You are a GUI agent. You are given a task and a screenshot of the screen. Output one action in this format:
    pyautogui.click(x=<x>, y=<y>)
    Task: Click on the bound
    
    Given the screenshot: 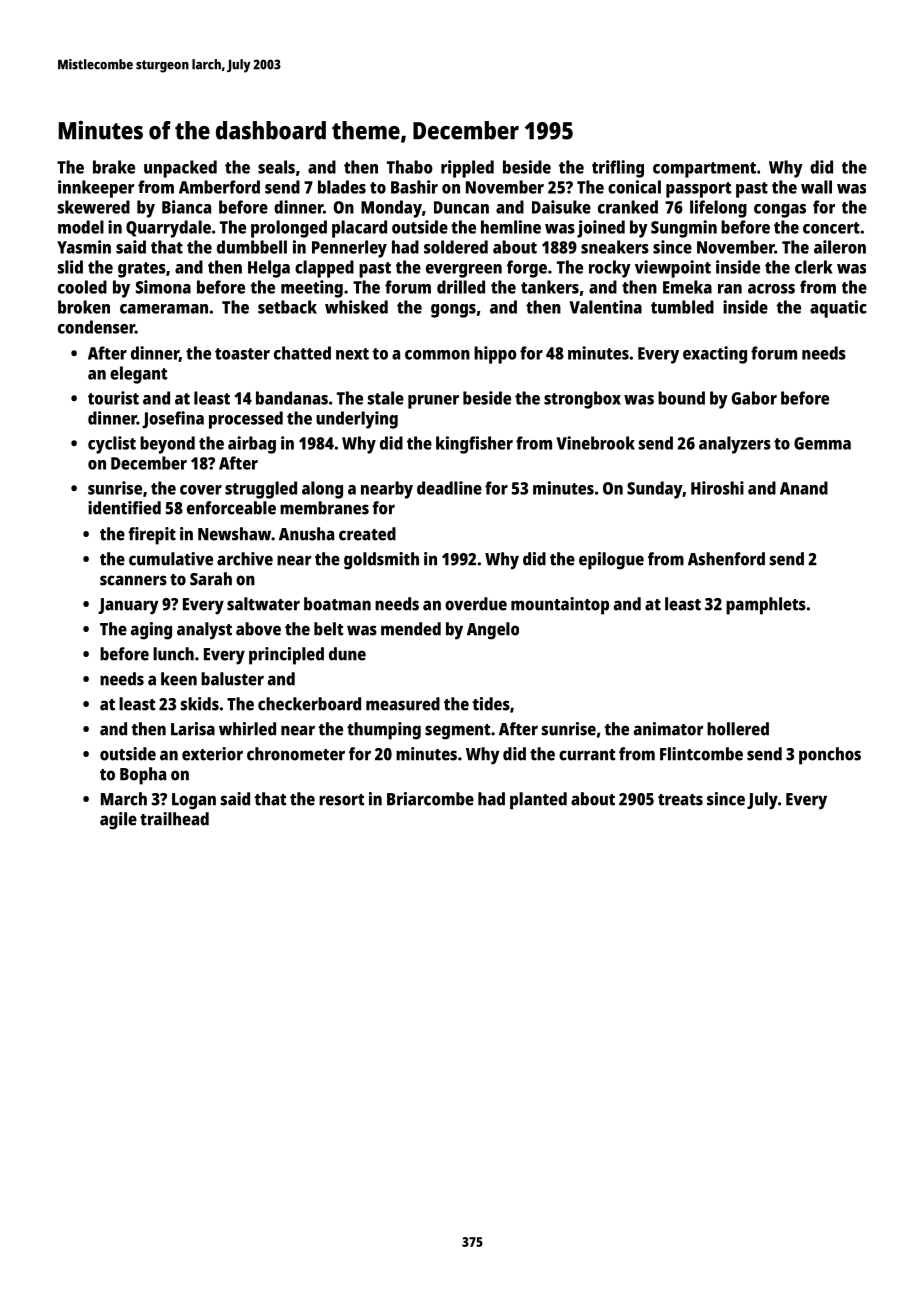 What is the action you would take?
    pyautogui.click(x=681, y=398)
